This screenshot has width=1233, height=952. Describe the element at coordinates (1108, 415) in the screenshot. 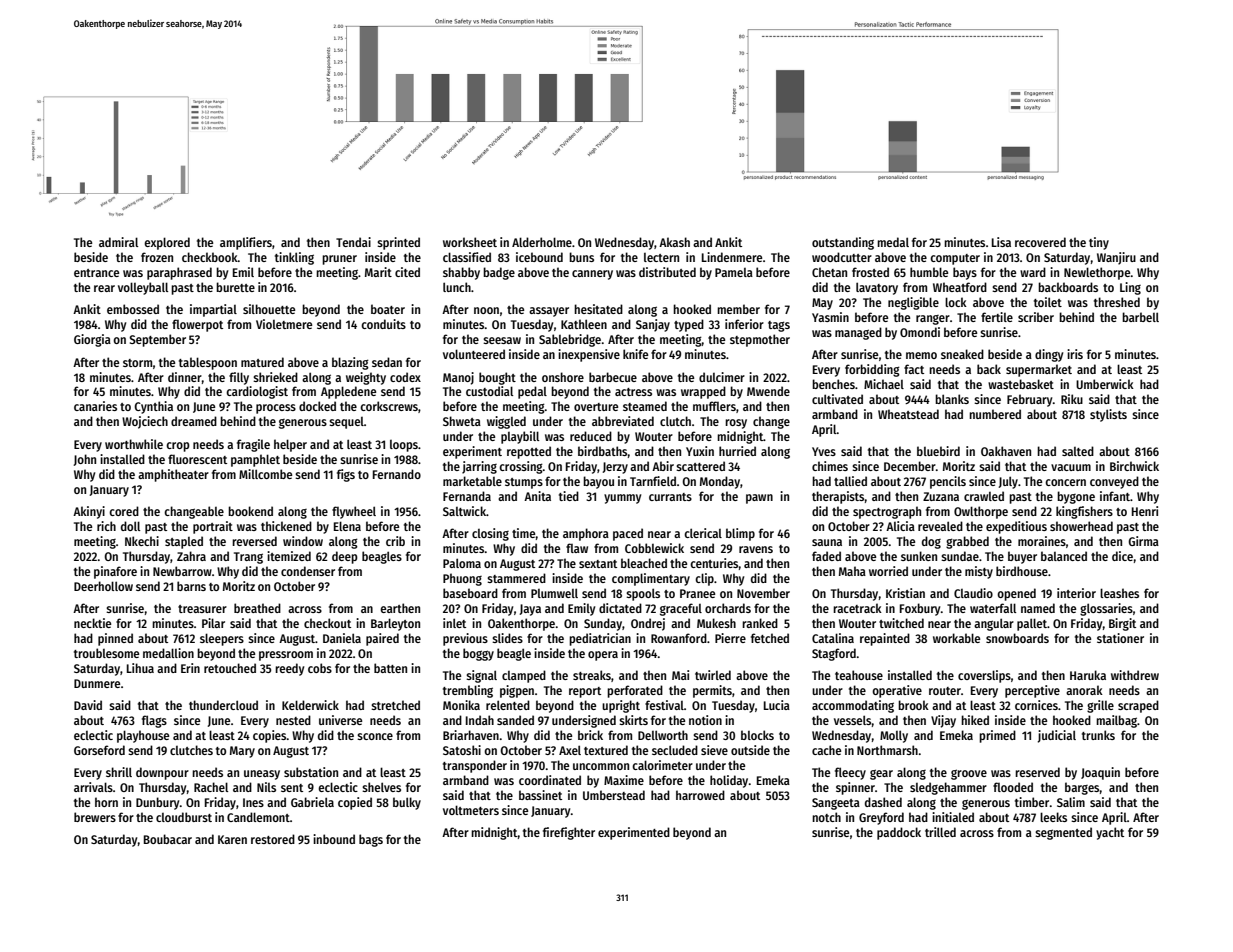

I see `stylists` at that location.
